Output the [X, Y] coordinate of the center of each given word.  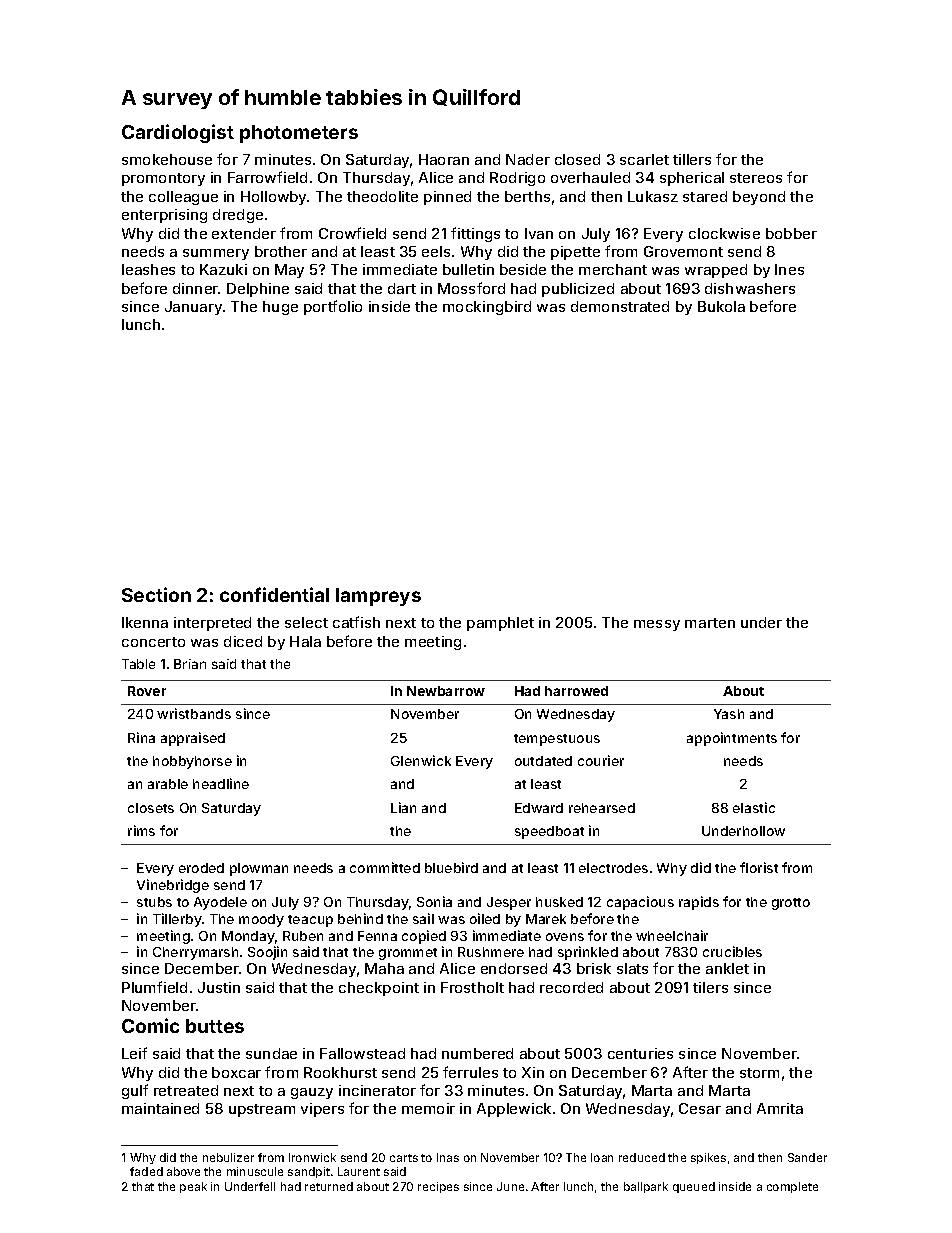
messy [657, 625]
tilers [710, 987]
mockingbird [487, 308]
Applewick [514, 1110]
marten [710, 623]
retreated [186, 1090]
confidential [274, 594]
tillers [692, 159]
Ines [789, 269]
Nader [528, 159]
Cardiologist [178, 133]
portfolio [333, 307]
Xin [533, 1072]
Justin [219, 987]
